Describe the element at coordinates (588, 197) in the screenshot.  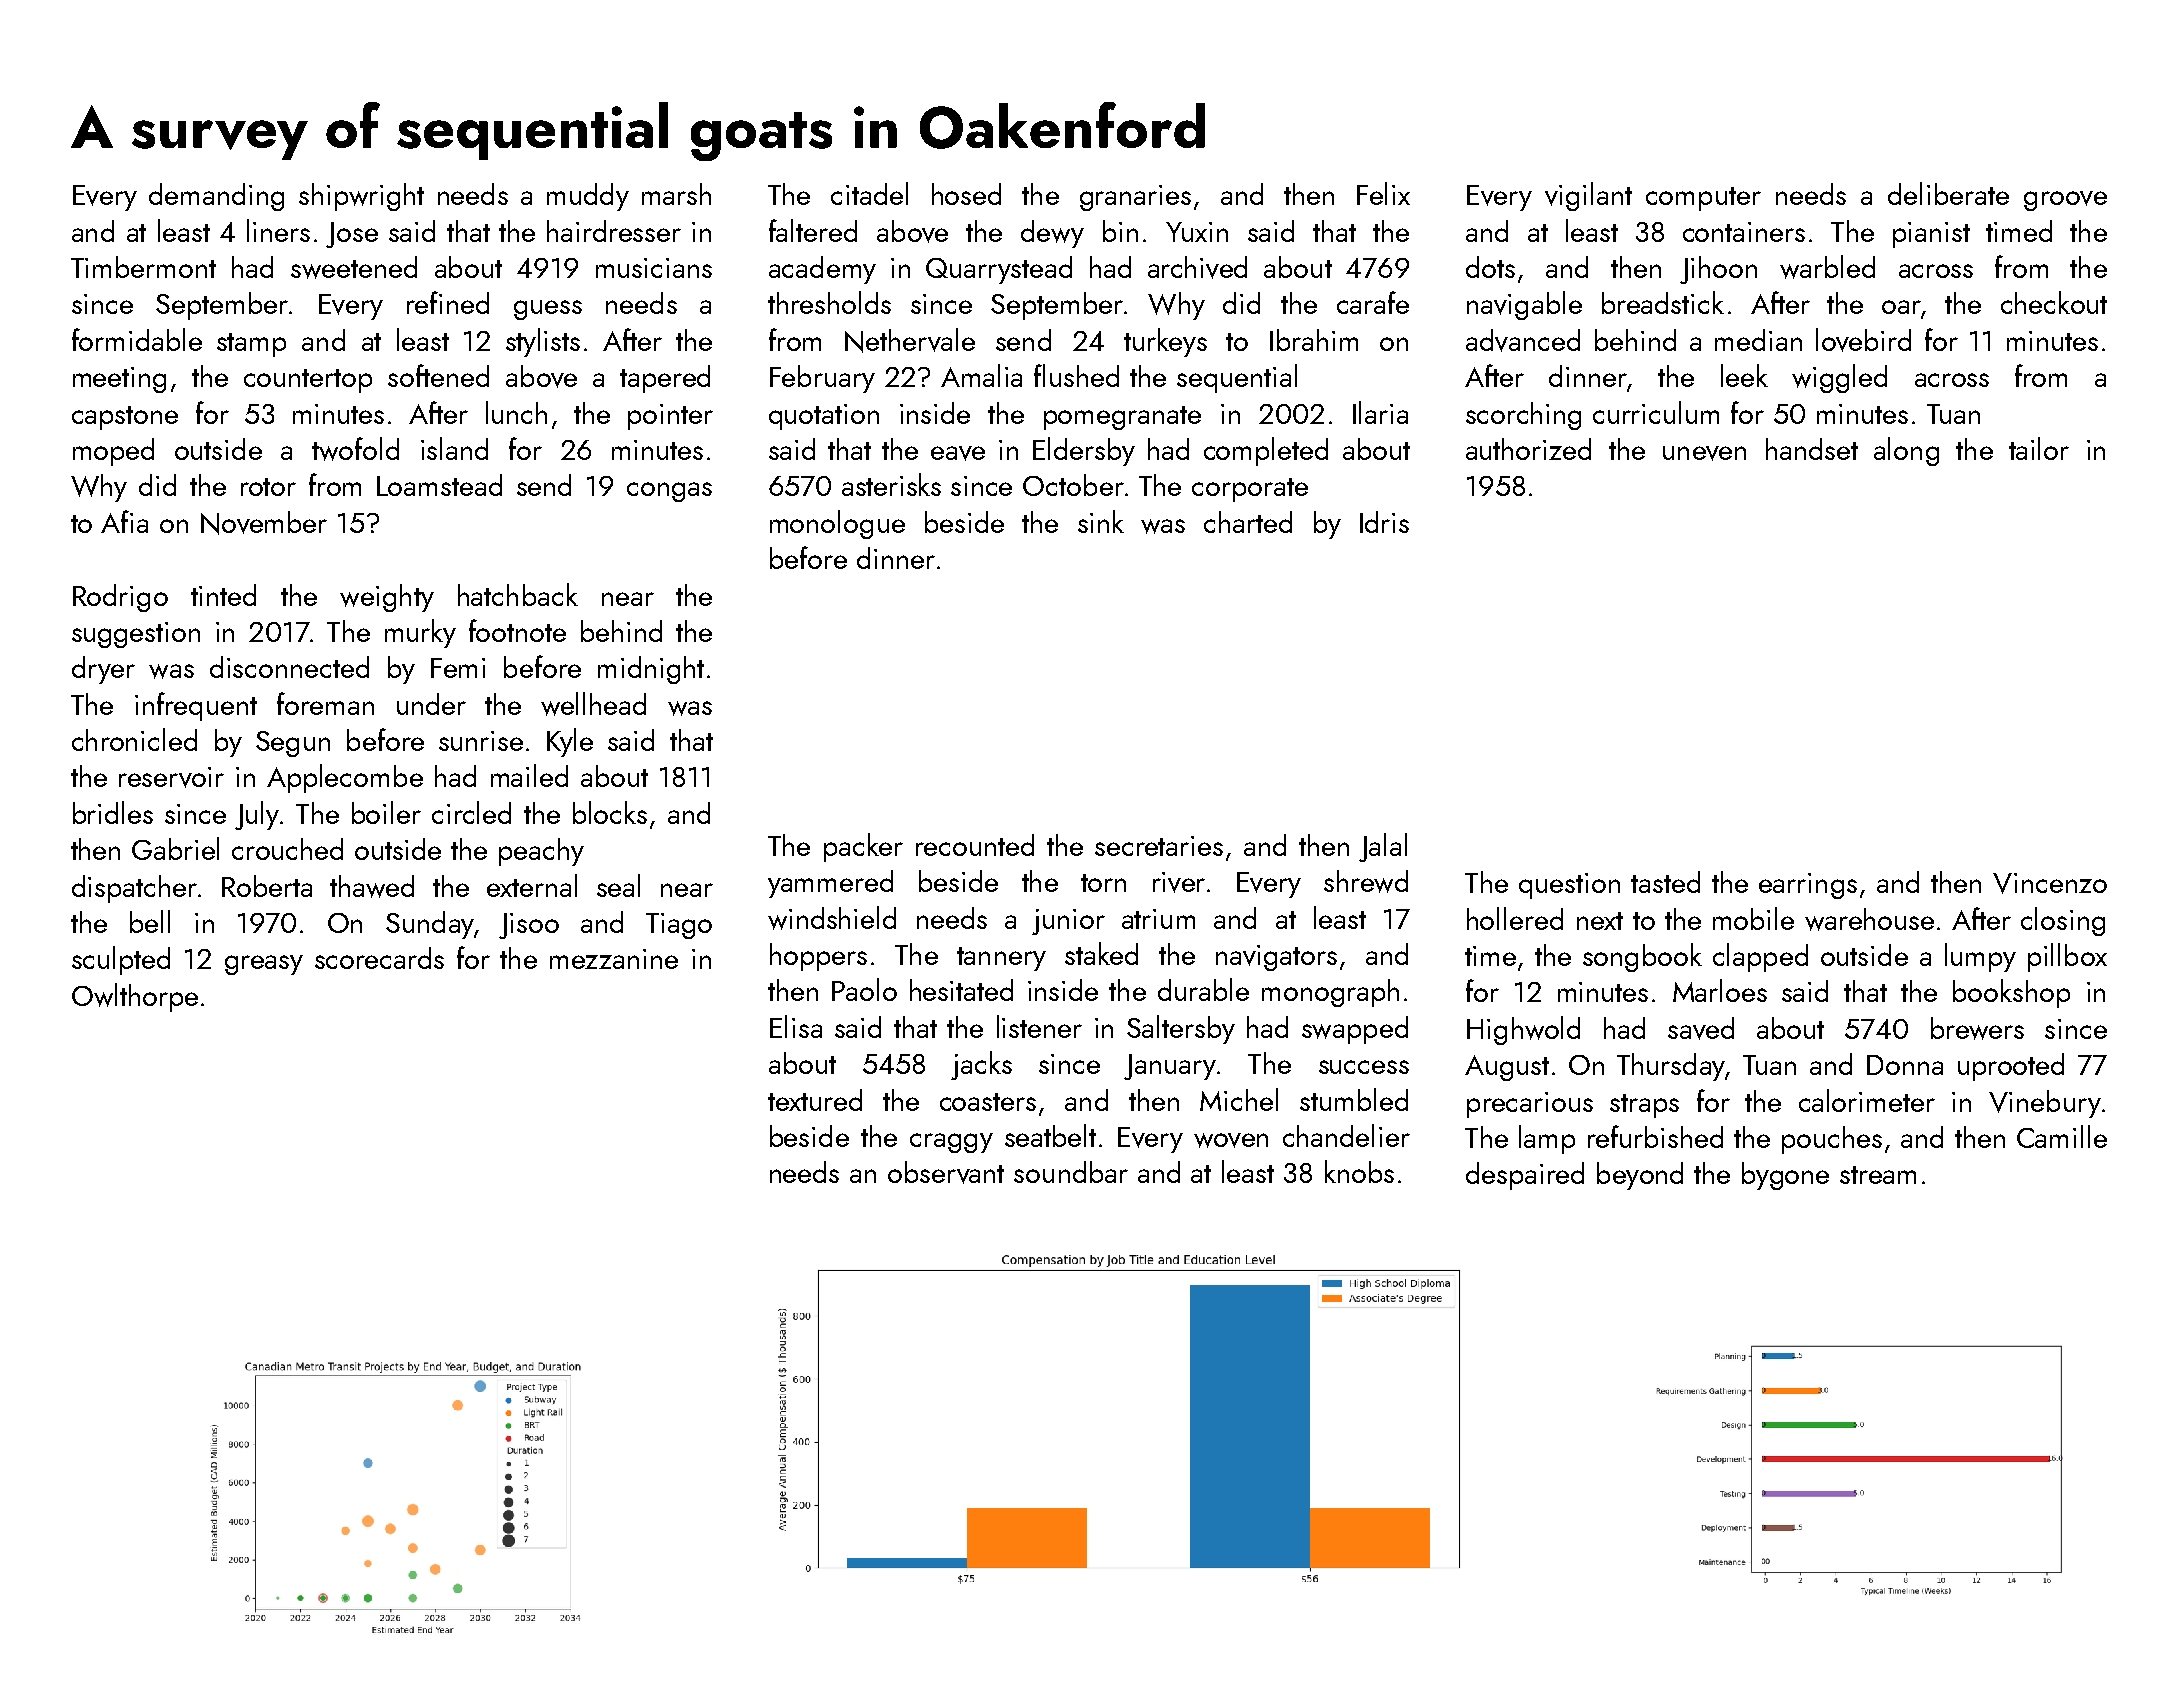
I see `muddy` at that location.
